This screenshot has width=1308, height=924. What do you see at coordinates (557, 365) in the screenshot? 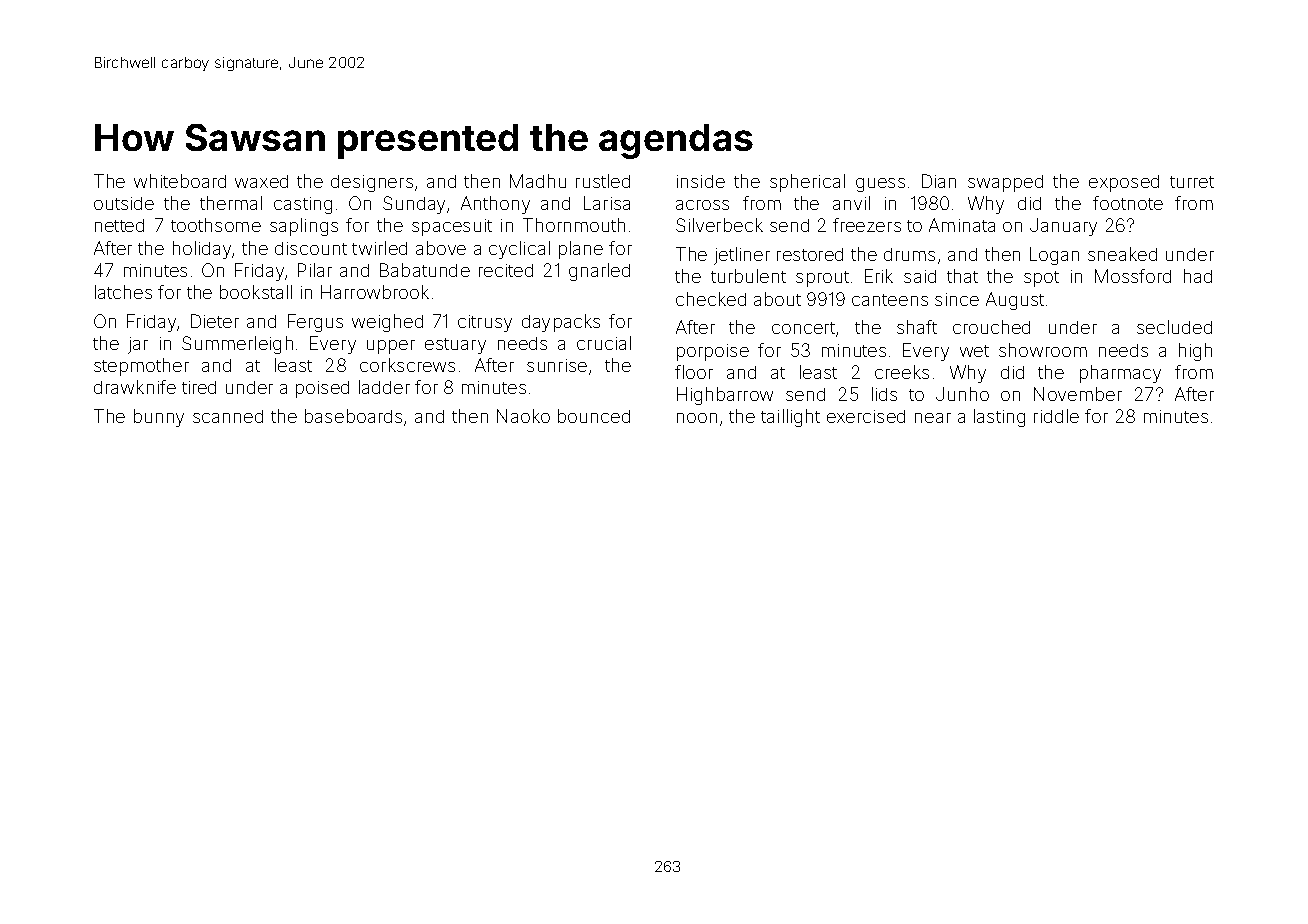
I see `sunrise` at bounding box center [557, 365].
